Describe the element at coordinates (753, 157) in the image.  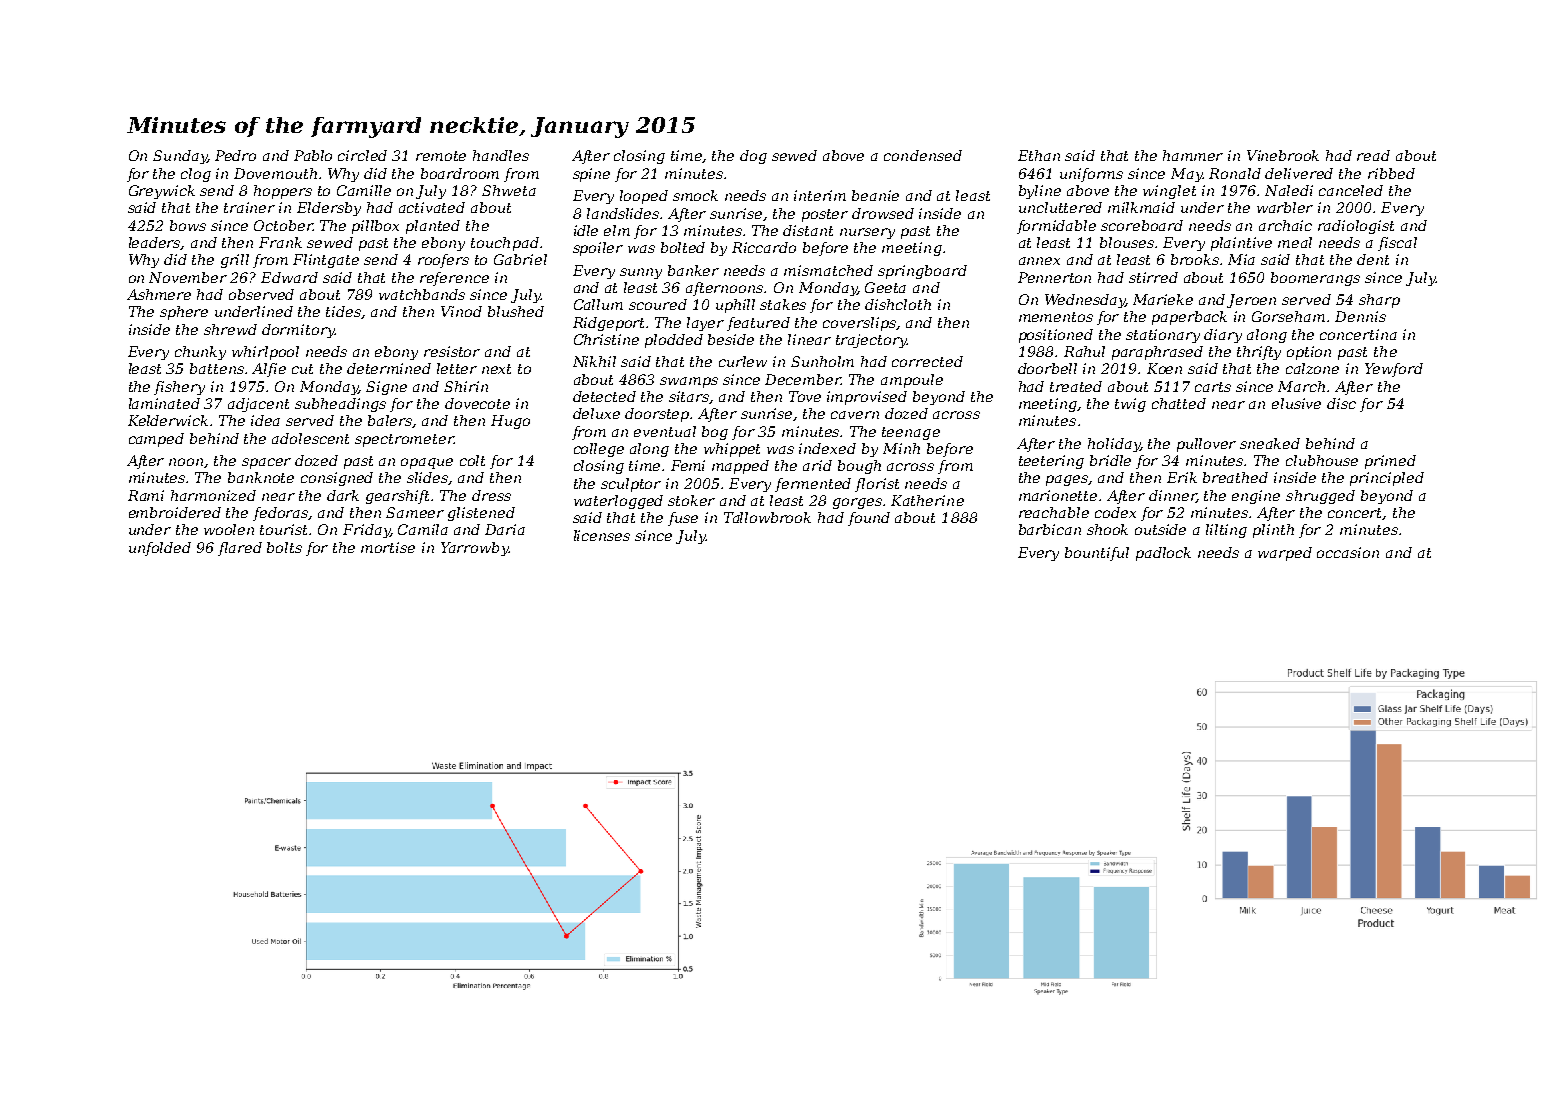
I see `dog` at that location.
